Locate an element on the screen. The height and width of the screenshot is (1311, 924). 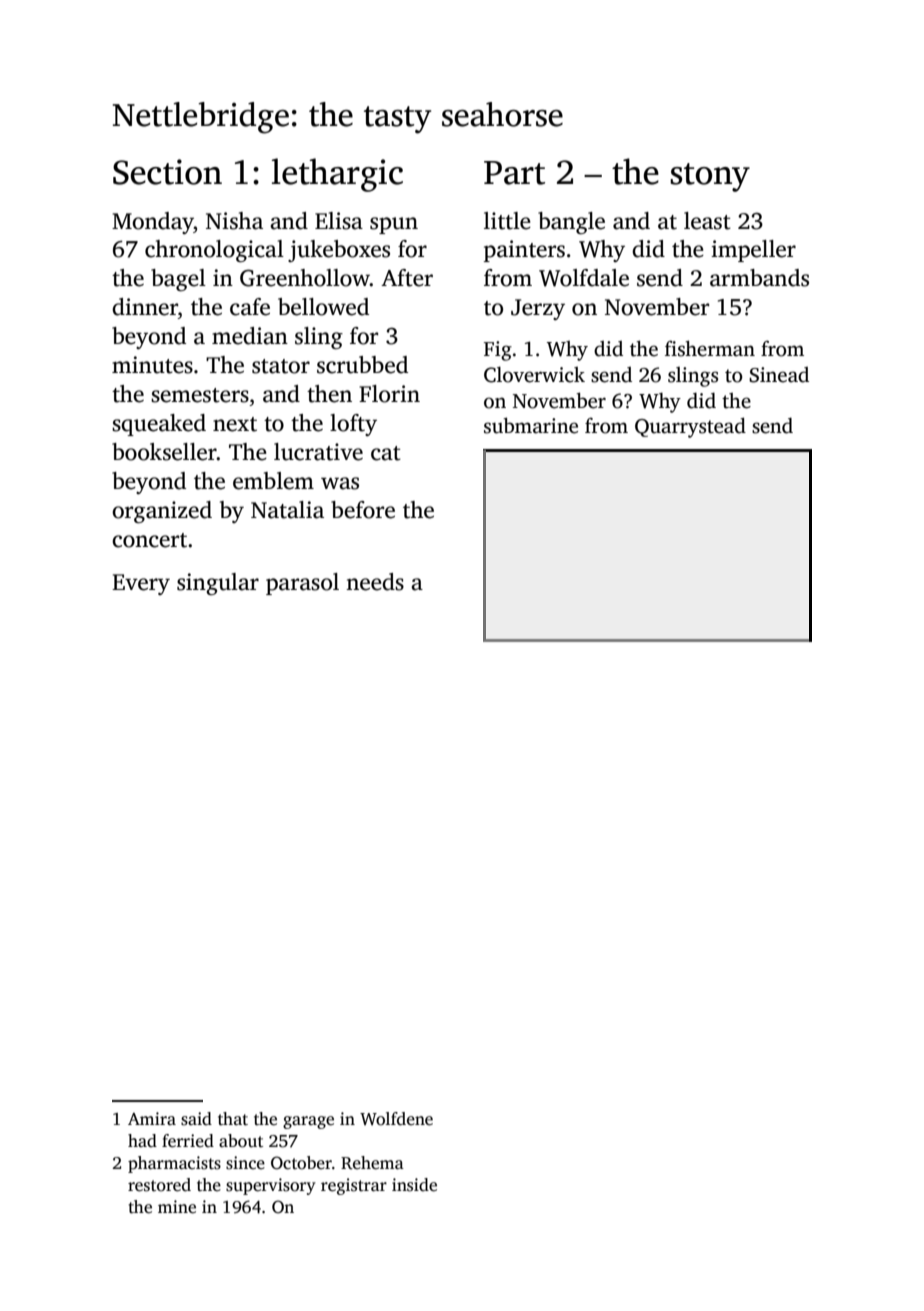
least is located at coordinates (707, 221).
